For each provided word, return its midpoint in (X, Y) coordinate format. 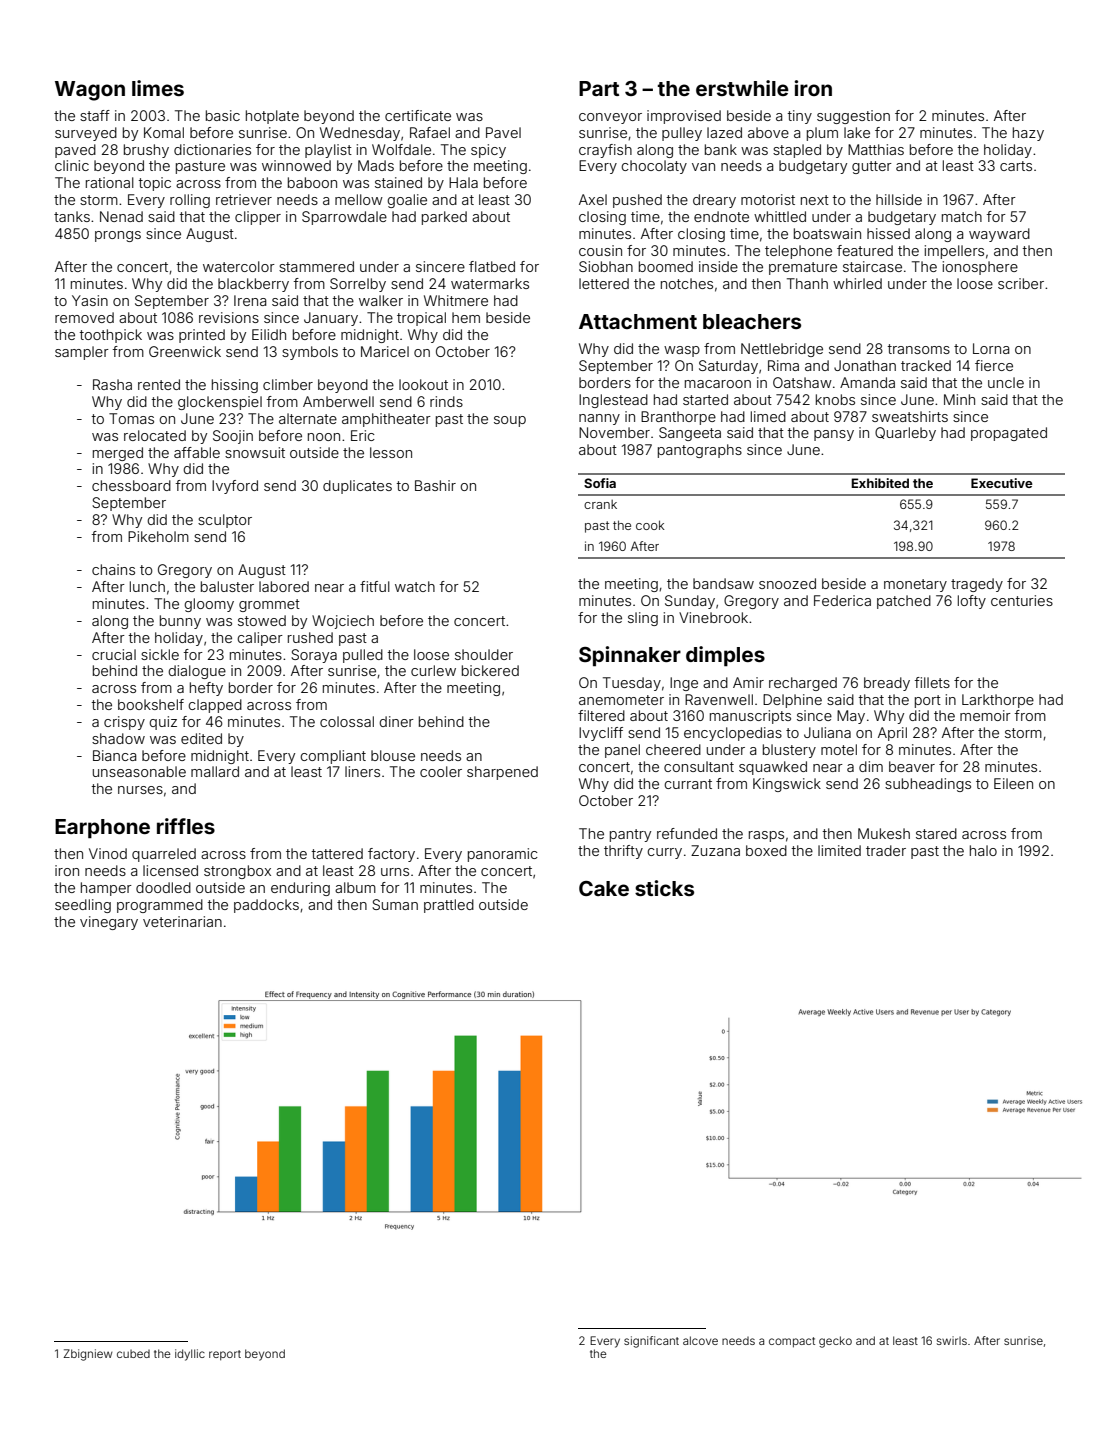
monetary (915, 585)
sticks (664, 888)
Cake (604, 888)
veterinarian (182, 921)
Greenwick (185, 351)
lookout (423, 384)
